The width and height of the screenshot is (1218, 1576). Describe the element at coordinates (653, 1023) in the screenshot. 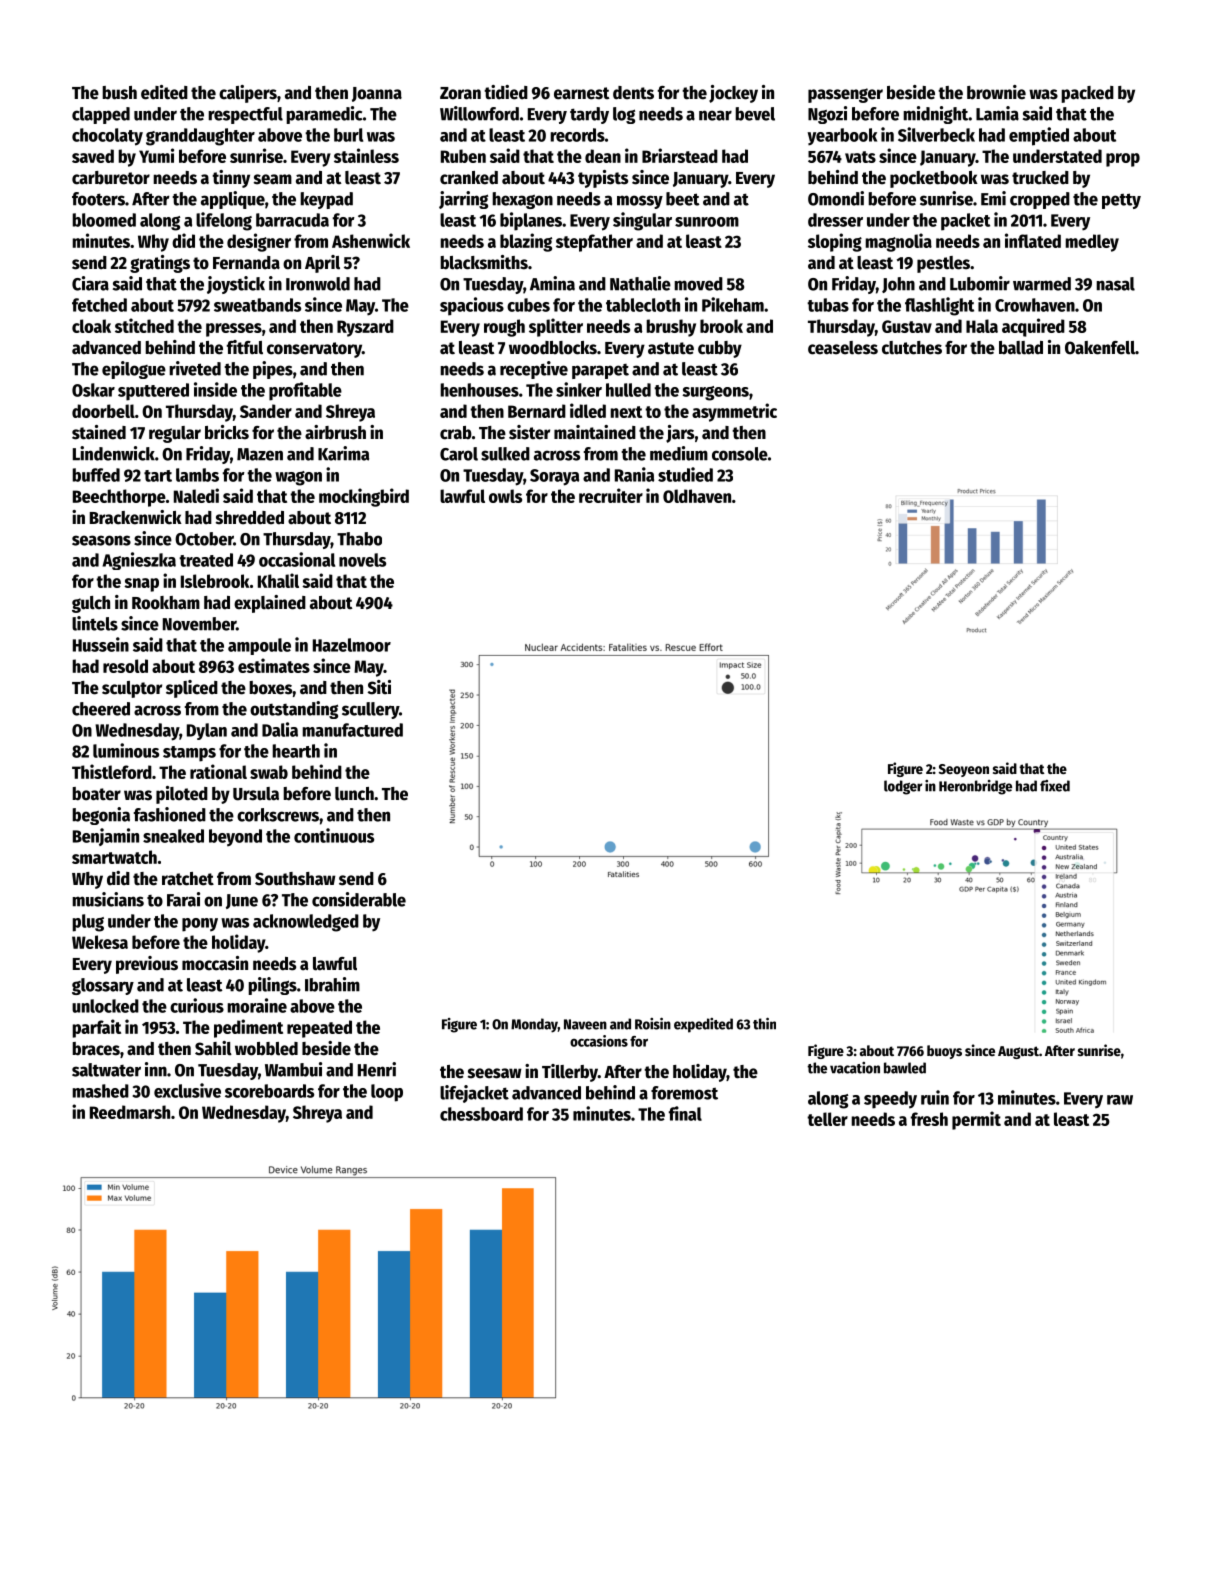

I see `Roisin` at that location.
